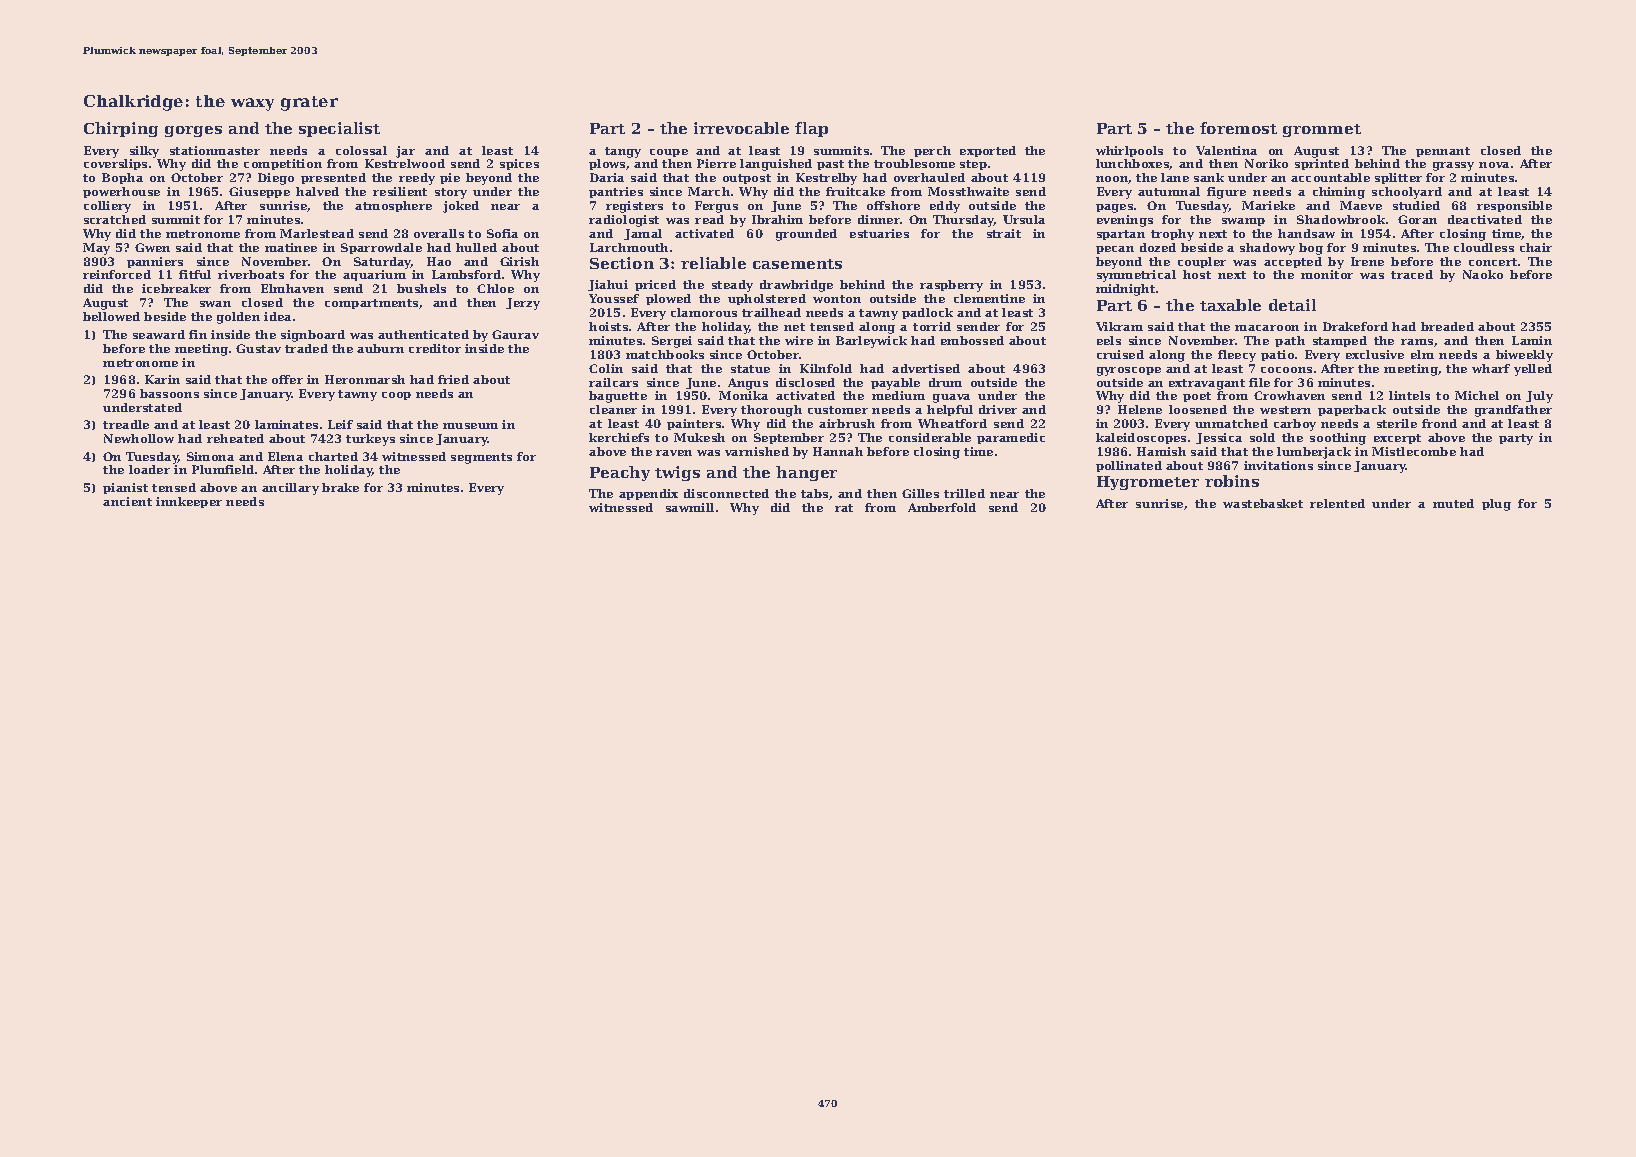 The image size is (1636, 1157). I want to click on brake, so click(340, 487).
